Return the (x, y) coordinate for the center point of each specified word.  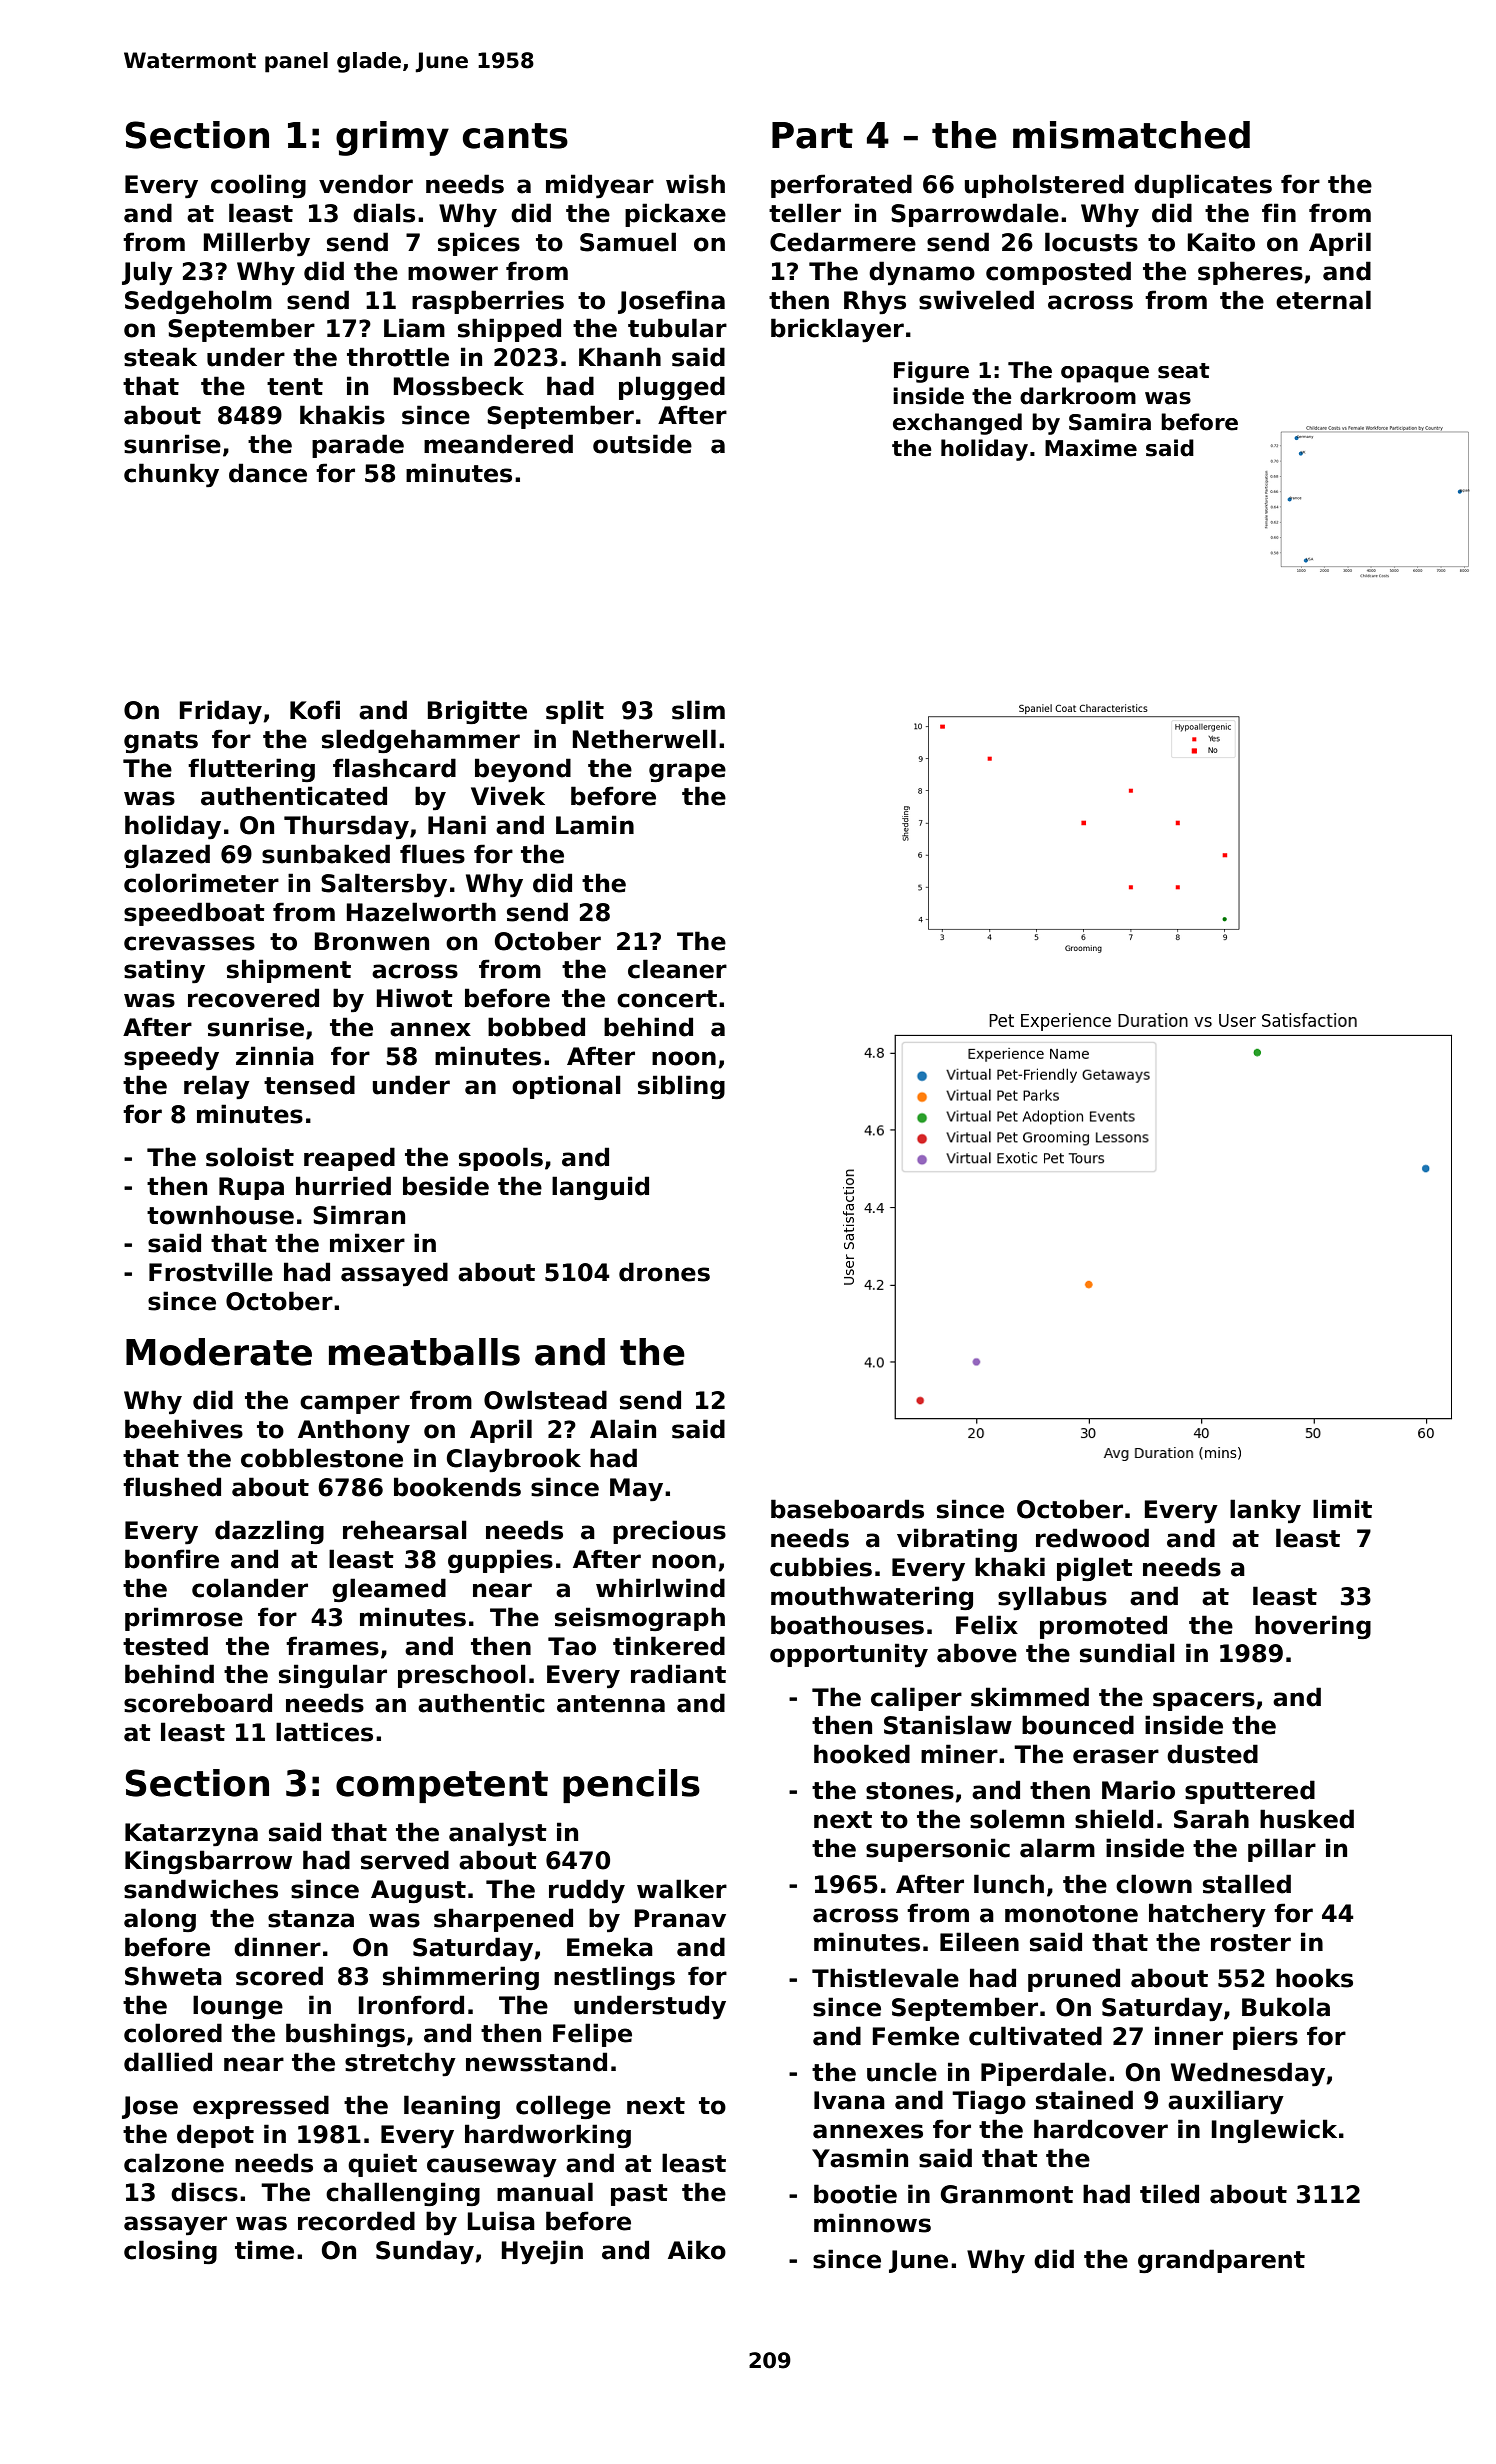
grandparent (1221, 2261)
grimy (392, 138)
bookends (457, 1487)
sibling (681, 1087)
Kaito (1221, 242)
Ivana (849, 2100)
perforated (841, 186)
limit (1342, 1508)
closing (170, 2252)
